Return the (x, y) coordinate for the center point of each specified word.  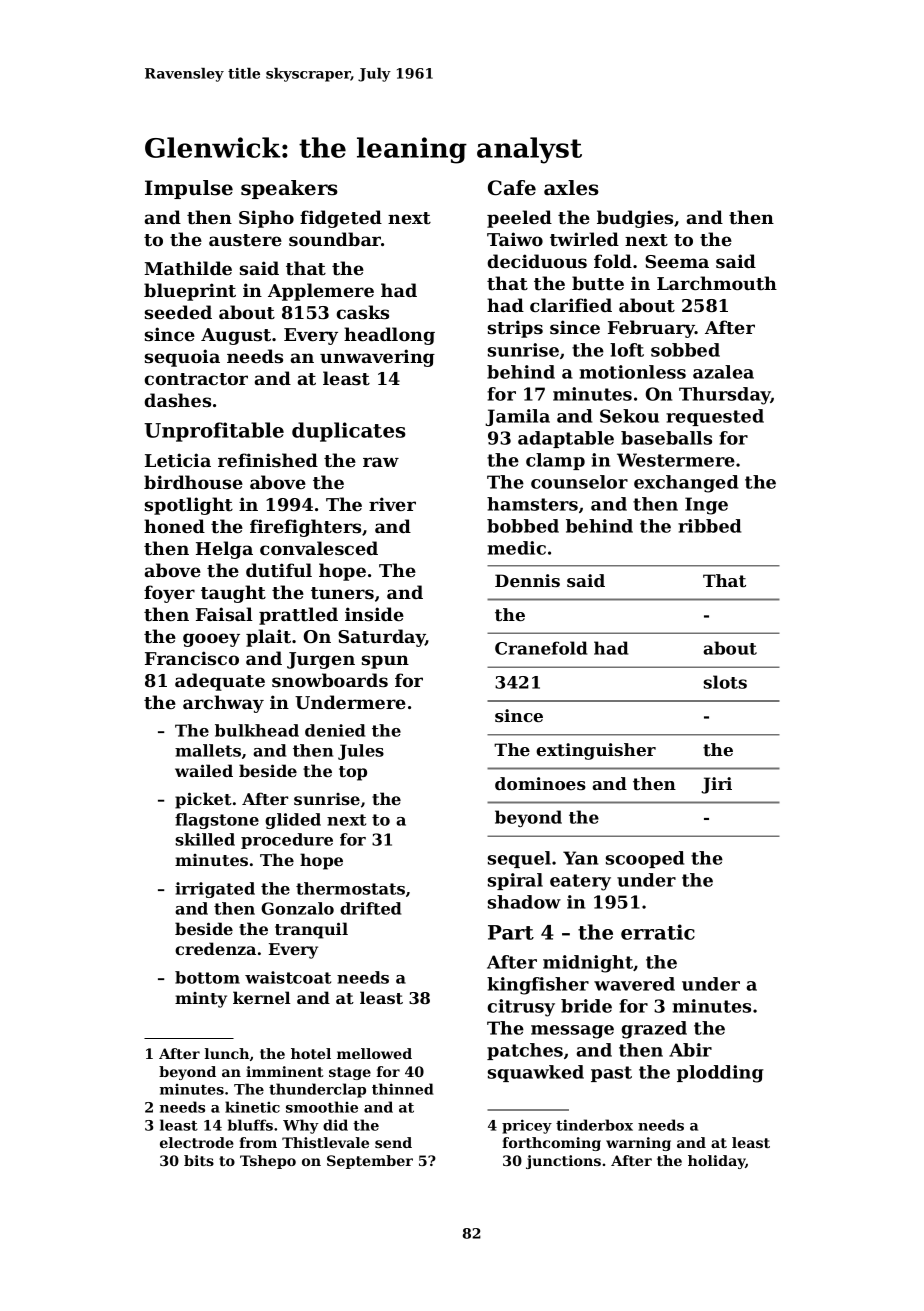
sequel (519, 859)
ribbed (709, 526)
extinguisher (596, 751)
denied (335, 730)
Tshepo (268, 1162)
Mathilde (188, 268)
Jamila (517, 417)
